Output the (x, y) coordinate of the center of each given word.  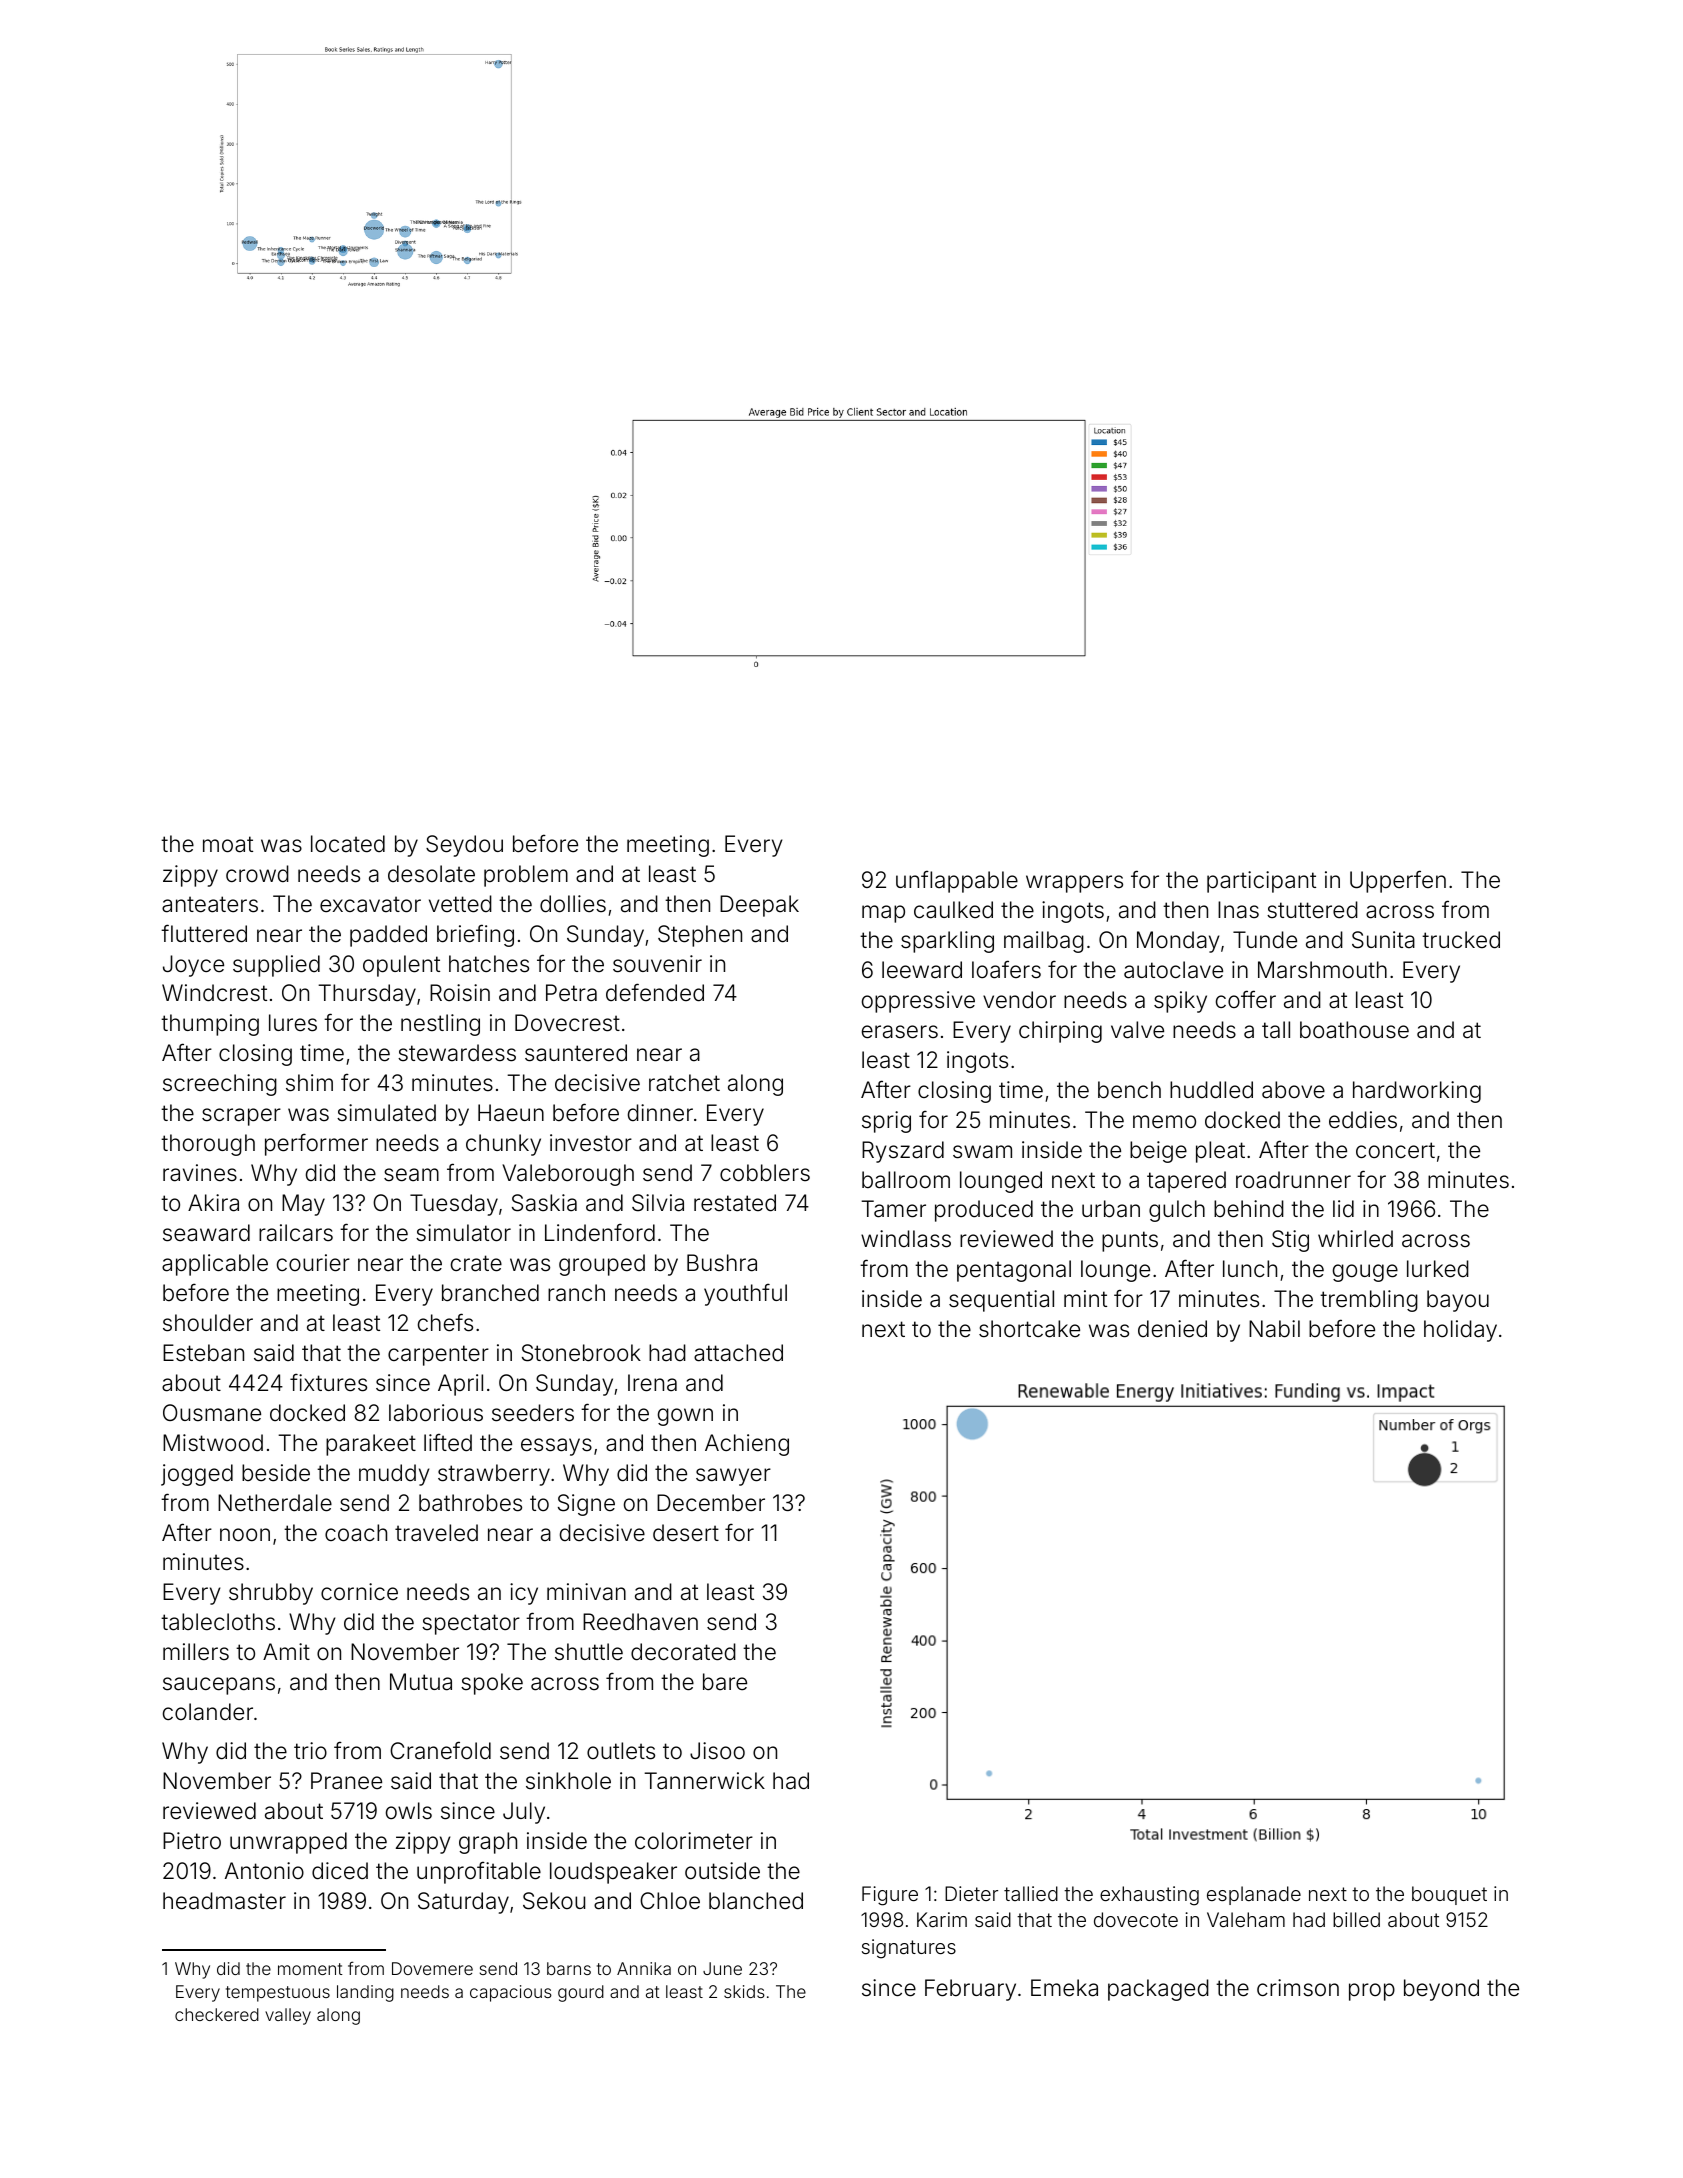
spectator (471, 1624)
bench (1129, 1090)
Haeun (511, 1113)
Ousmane (212, 1413)
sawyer (733, 1477)
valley (288, 2016)
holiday (1460, 1331)
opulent (401, 966)
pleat (1220, 1152)
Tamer (893, 1209)
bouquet (1449, 1895)
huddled (1211, 1090)
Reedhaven (640, 1622)
